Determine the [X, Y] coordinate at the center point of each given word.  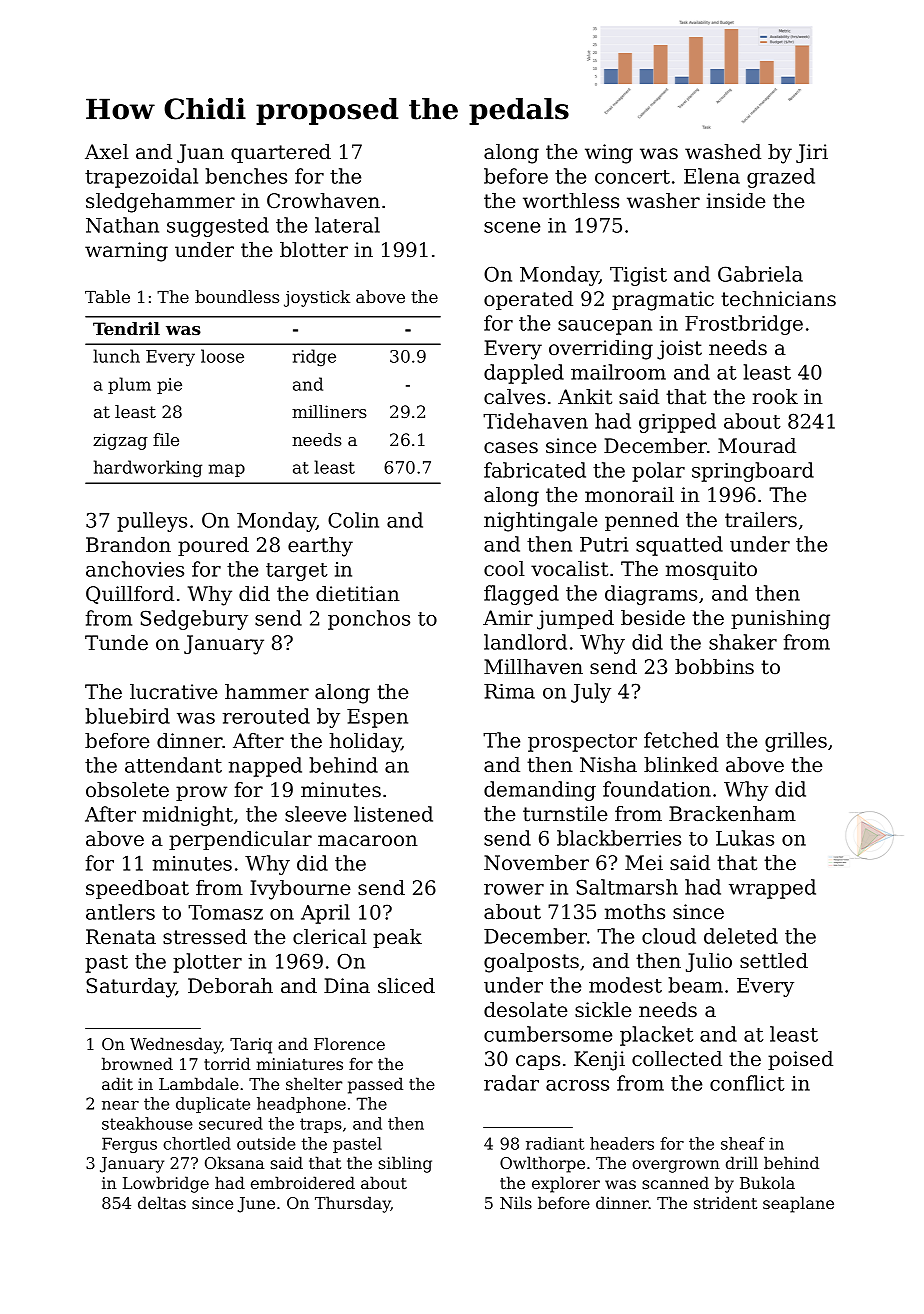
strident [725, 1202]
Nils [516, 1202]
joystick [317, 298]
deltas [162, 1202]
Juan [200, 153]
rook [775, 397]
